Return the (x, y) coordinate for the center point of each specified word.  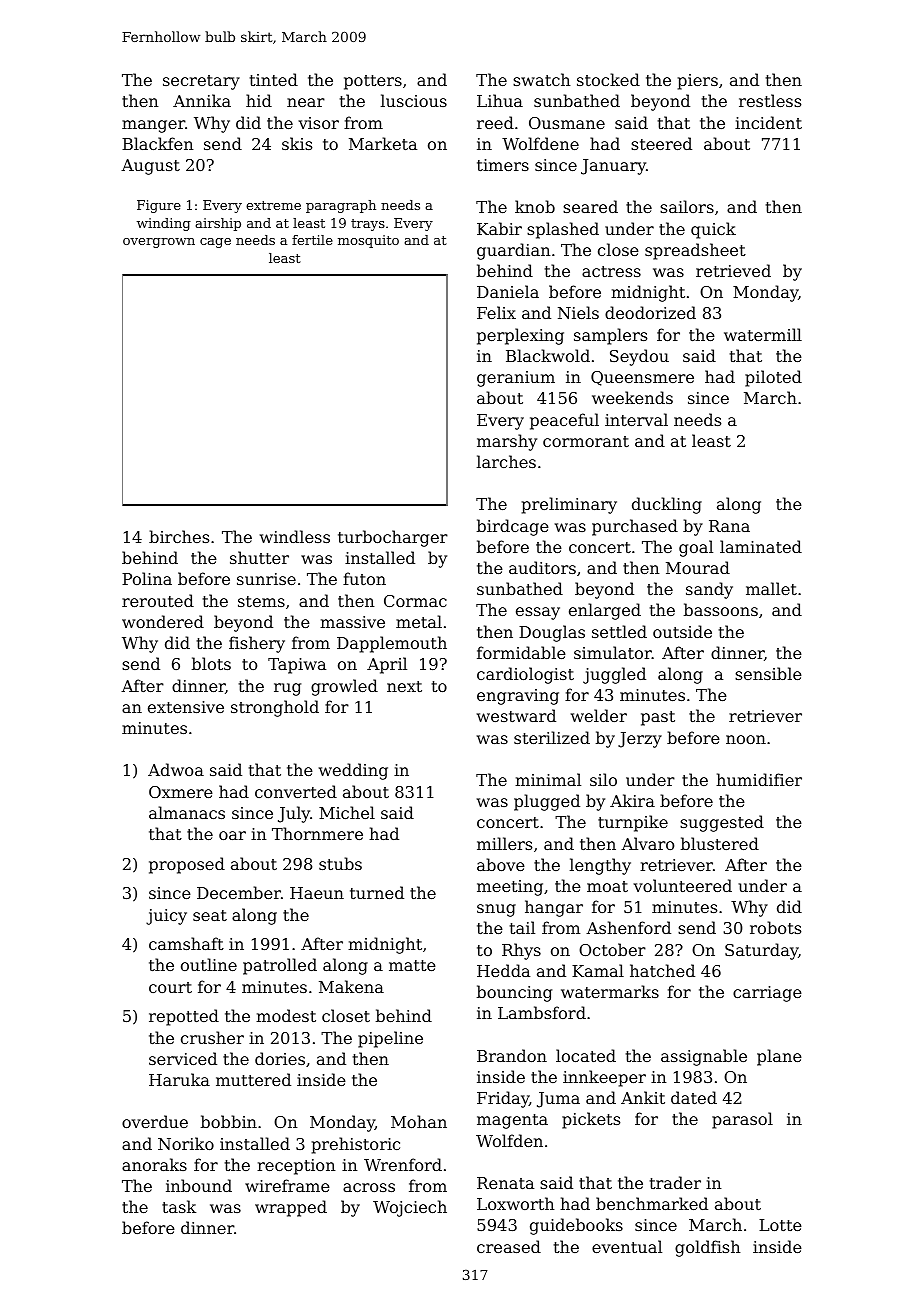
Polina (147, 578)
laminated (761, 546)
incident (768, 122)
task (179, 1206)
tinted (274, 79)
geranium (516, 379)
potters (373, 82)
